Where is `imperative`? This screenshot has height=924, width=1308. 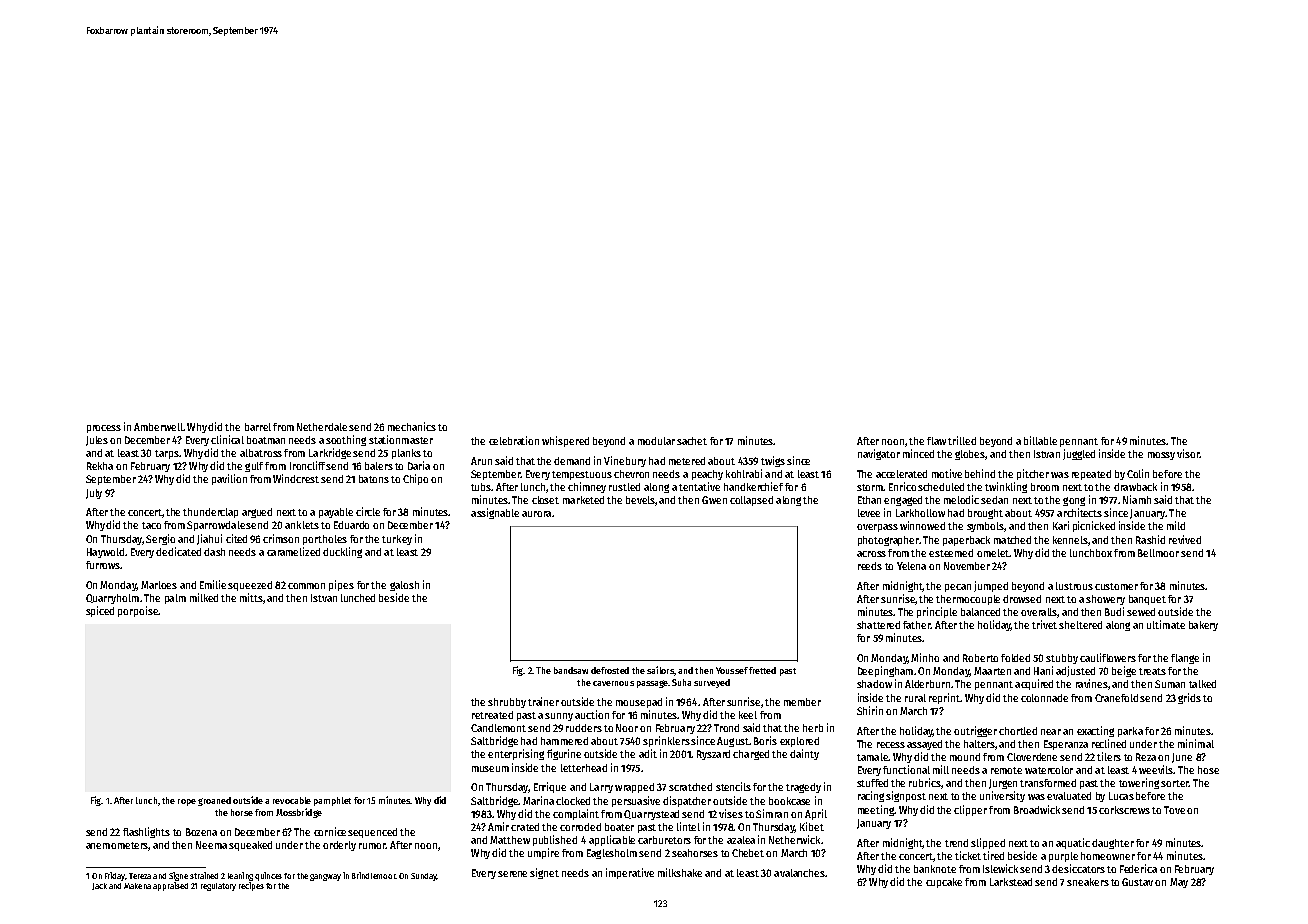 imperative is located at coordinates (630, 873).
